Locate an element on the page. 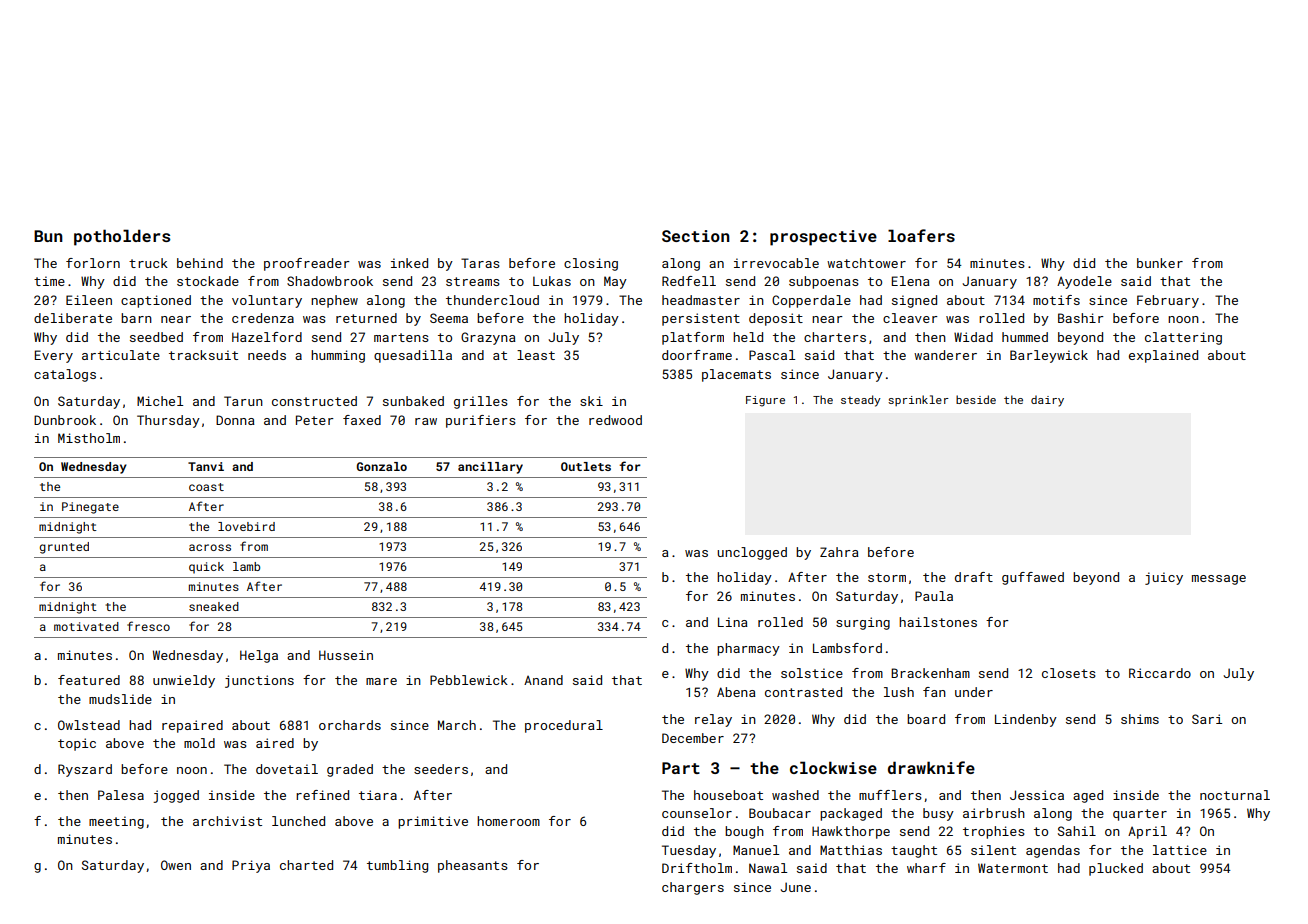  orchards is located at coordinates (350, 725).
